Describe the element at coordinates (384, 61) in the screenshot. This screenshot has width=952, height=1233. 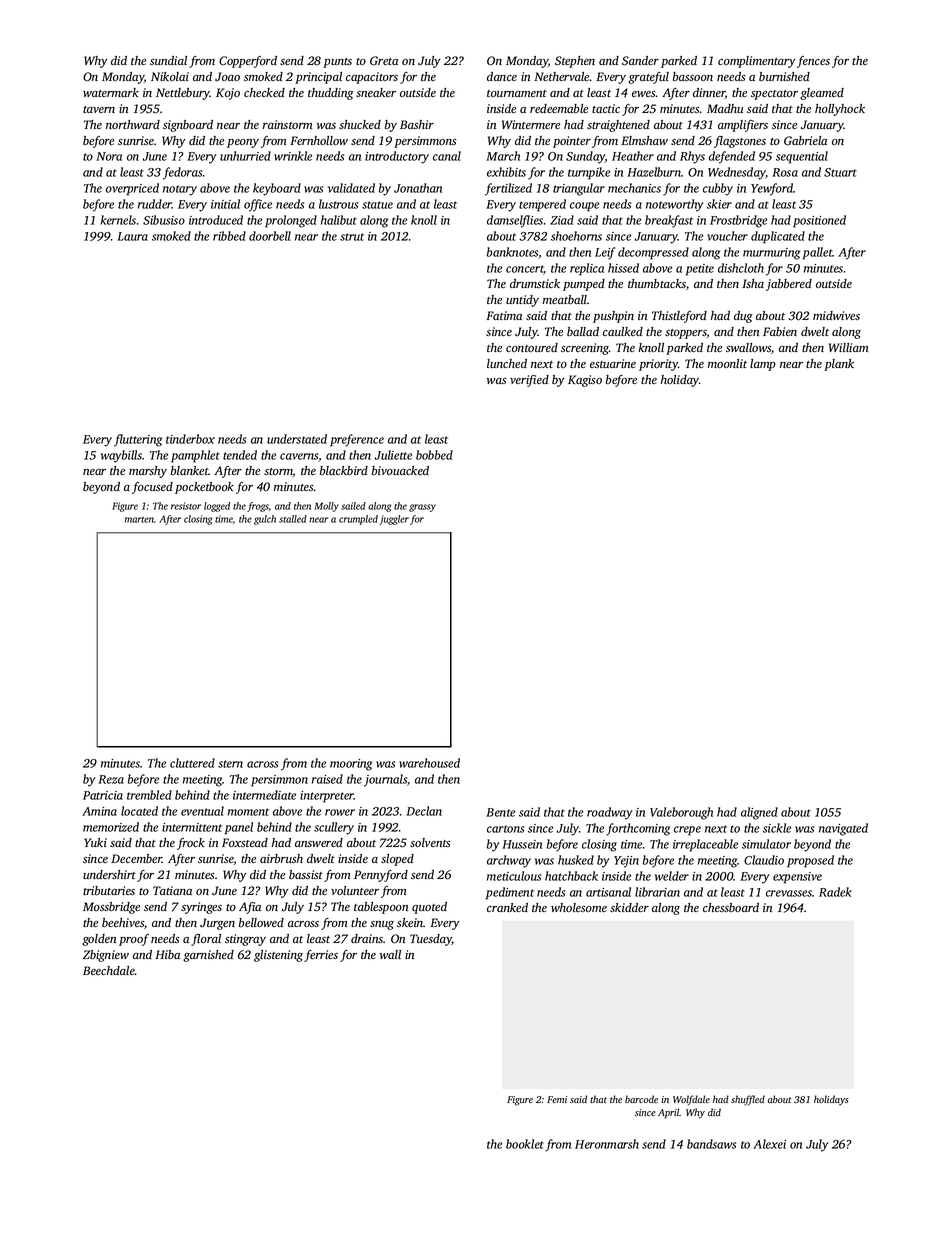
I see `Greta` at that location.
